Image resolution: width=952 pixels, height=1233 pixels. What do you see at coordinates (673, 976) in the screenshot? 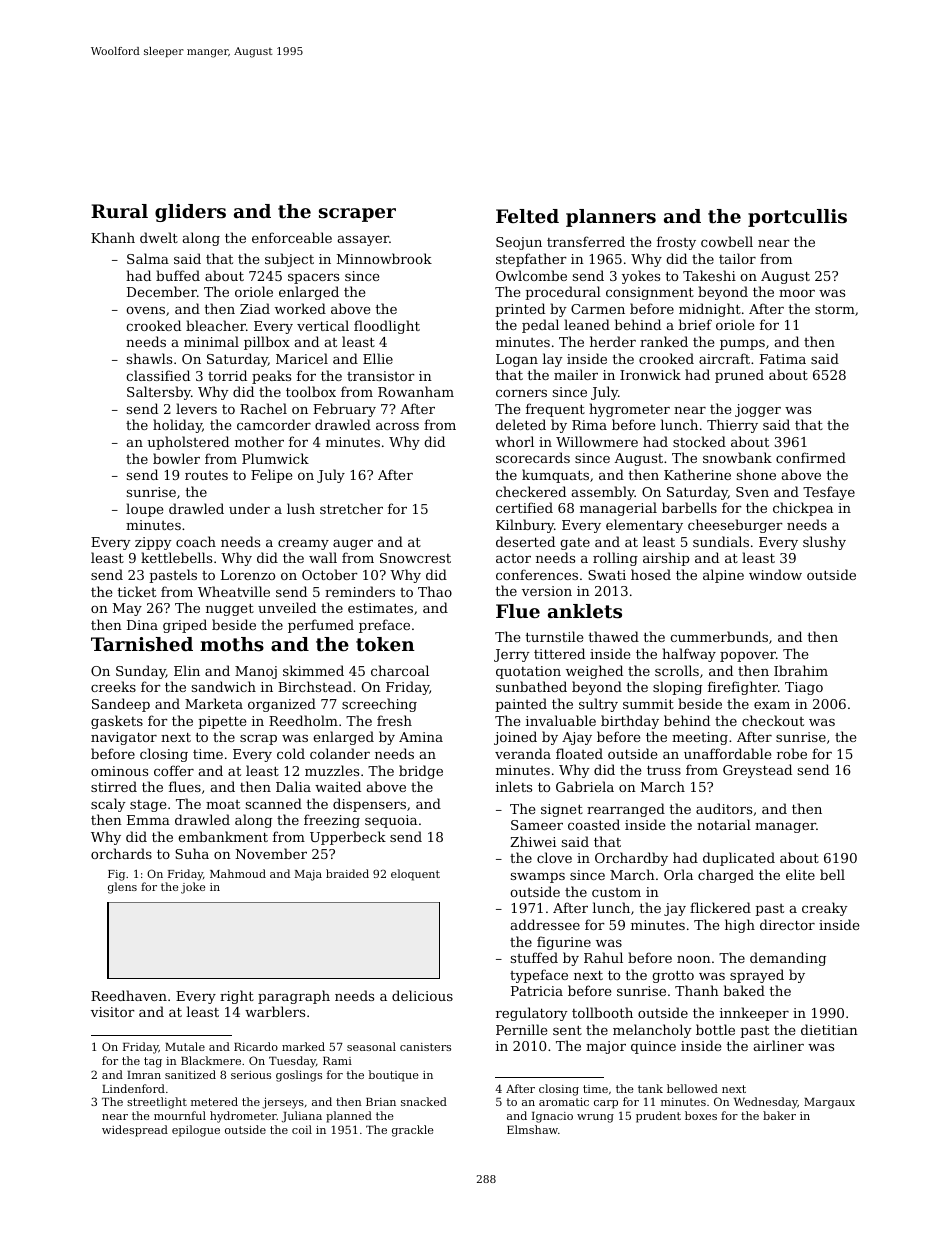
I see `grotto` at bounding box center [673, 976].
